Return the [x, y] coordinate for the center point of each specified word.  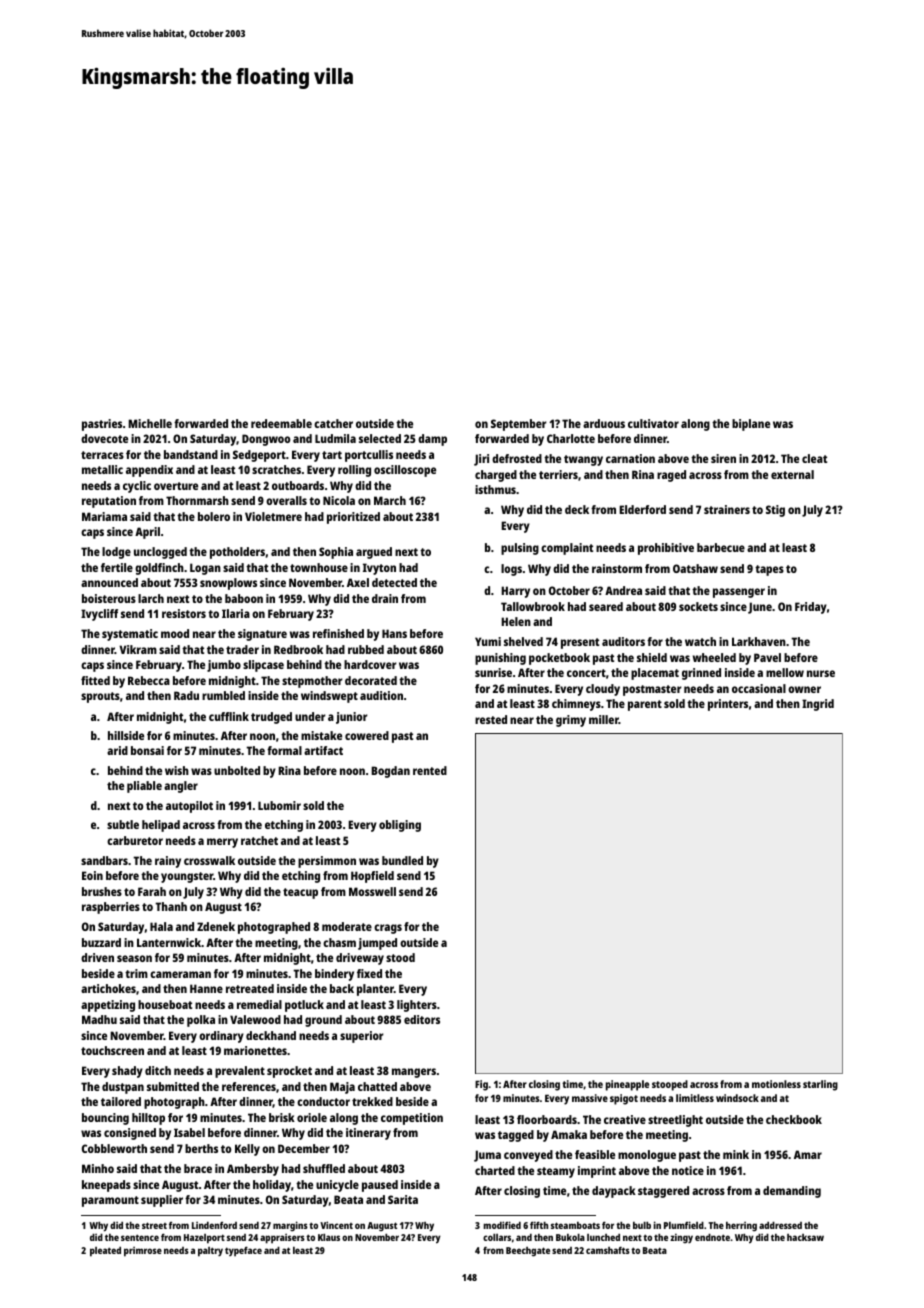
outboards [298, 485]
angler [181, 787]
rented [430, 770]
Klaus [329, 1237]
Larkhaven [759, 641]
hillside [126, 735]
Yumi [488, 641]
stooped [670, 1085]
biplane [751, 425]
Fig [481, 1085]
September [519, 425]
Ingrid [818, 705]
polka [201, 1021]
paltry [210, 1252]
